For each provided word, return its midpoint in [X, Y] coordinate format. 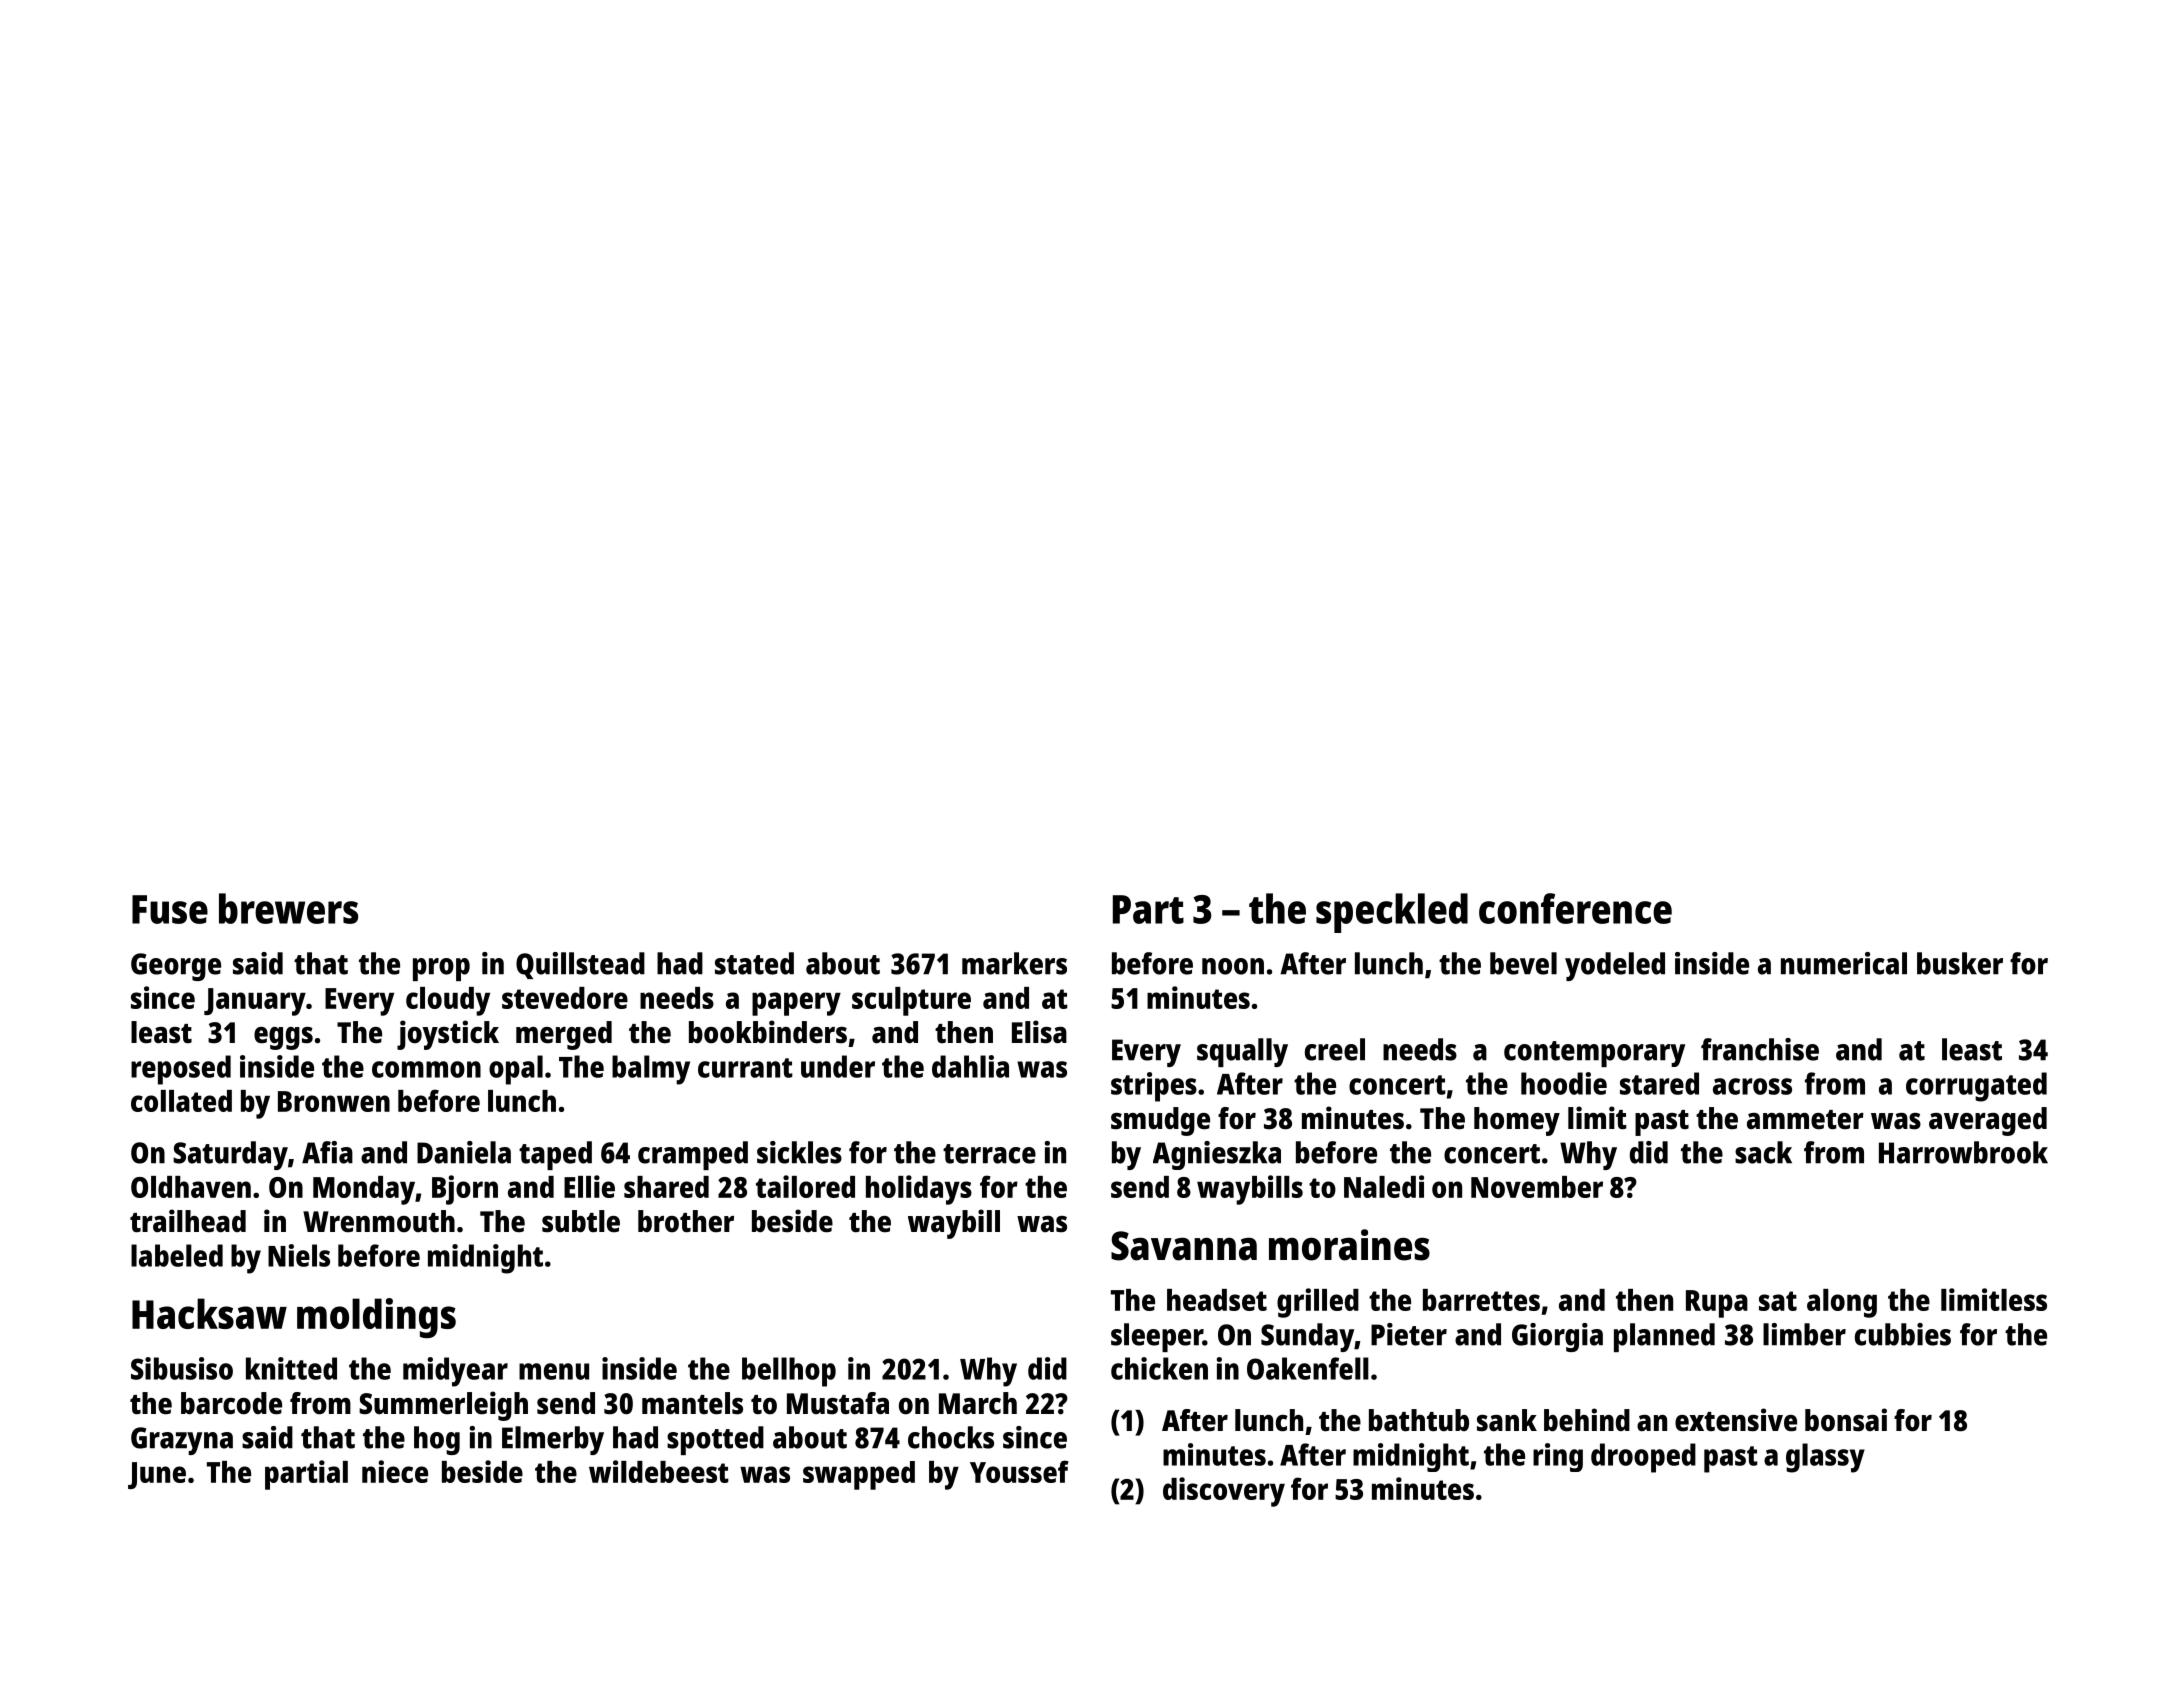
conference [1575, 908]
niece [395, 1471]
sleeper [1157, 1337]
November [1537, 1187]
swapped [859, 1475]
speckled [1392, 913]
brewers [288, 908]
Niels [299, 1255]
